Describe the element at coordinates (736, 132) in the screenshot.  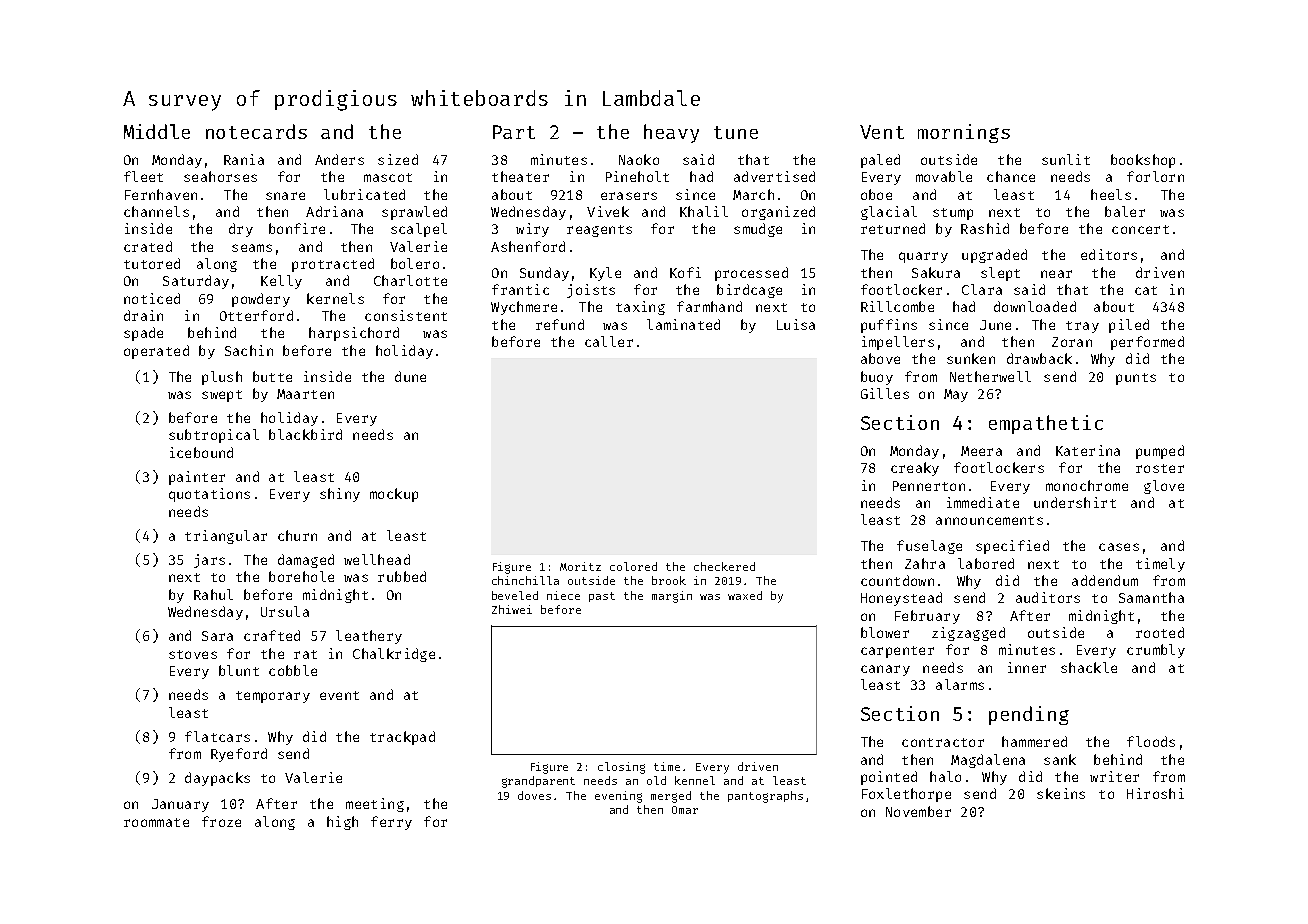
I see `tune` at that location.
